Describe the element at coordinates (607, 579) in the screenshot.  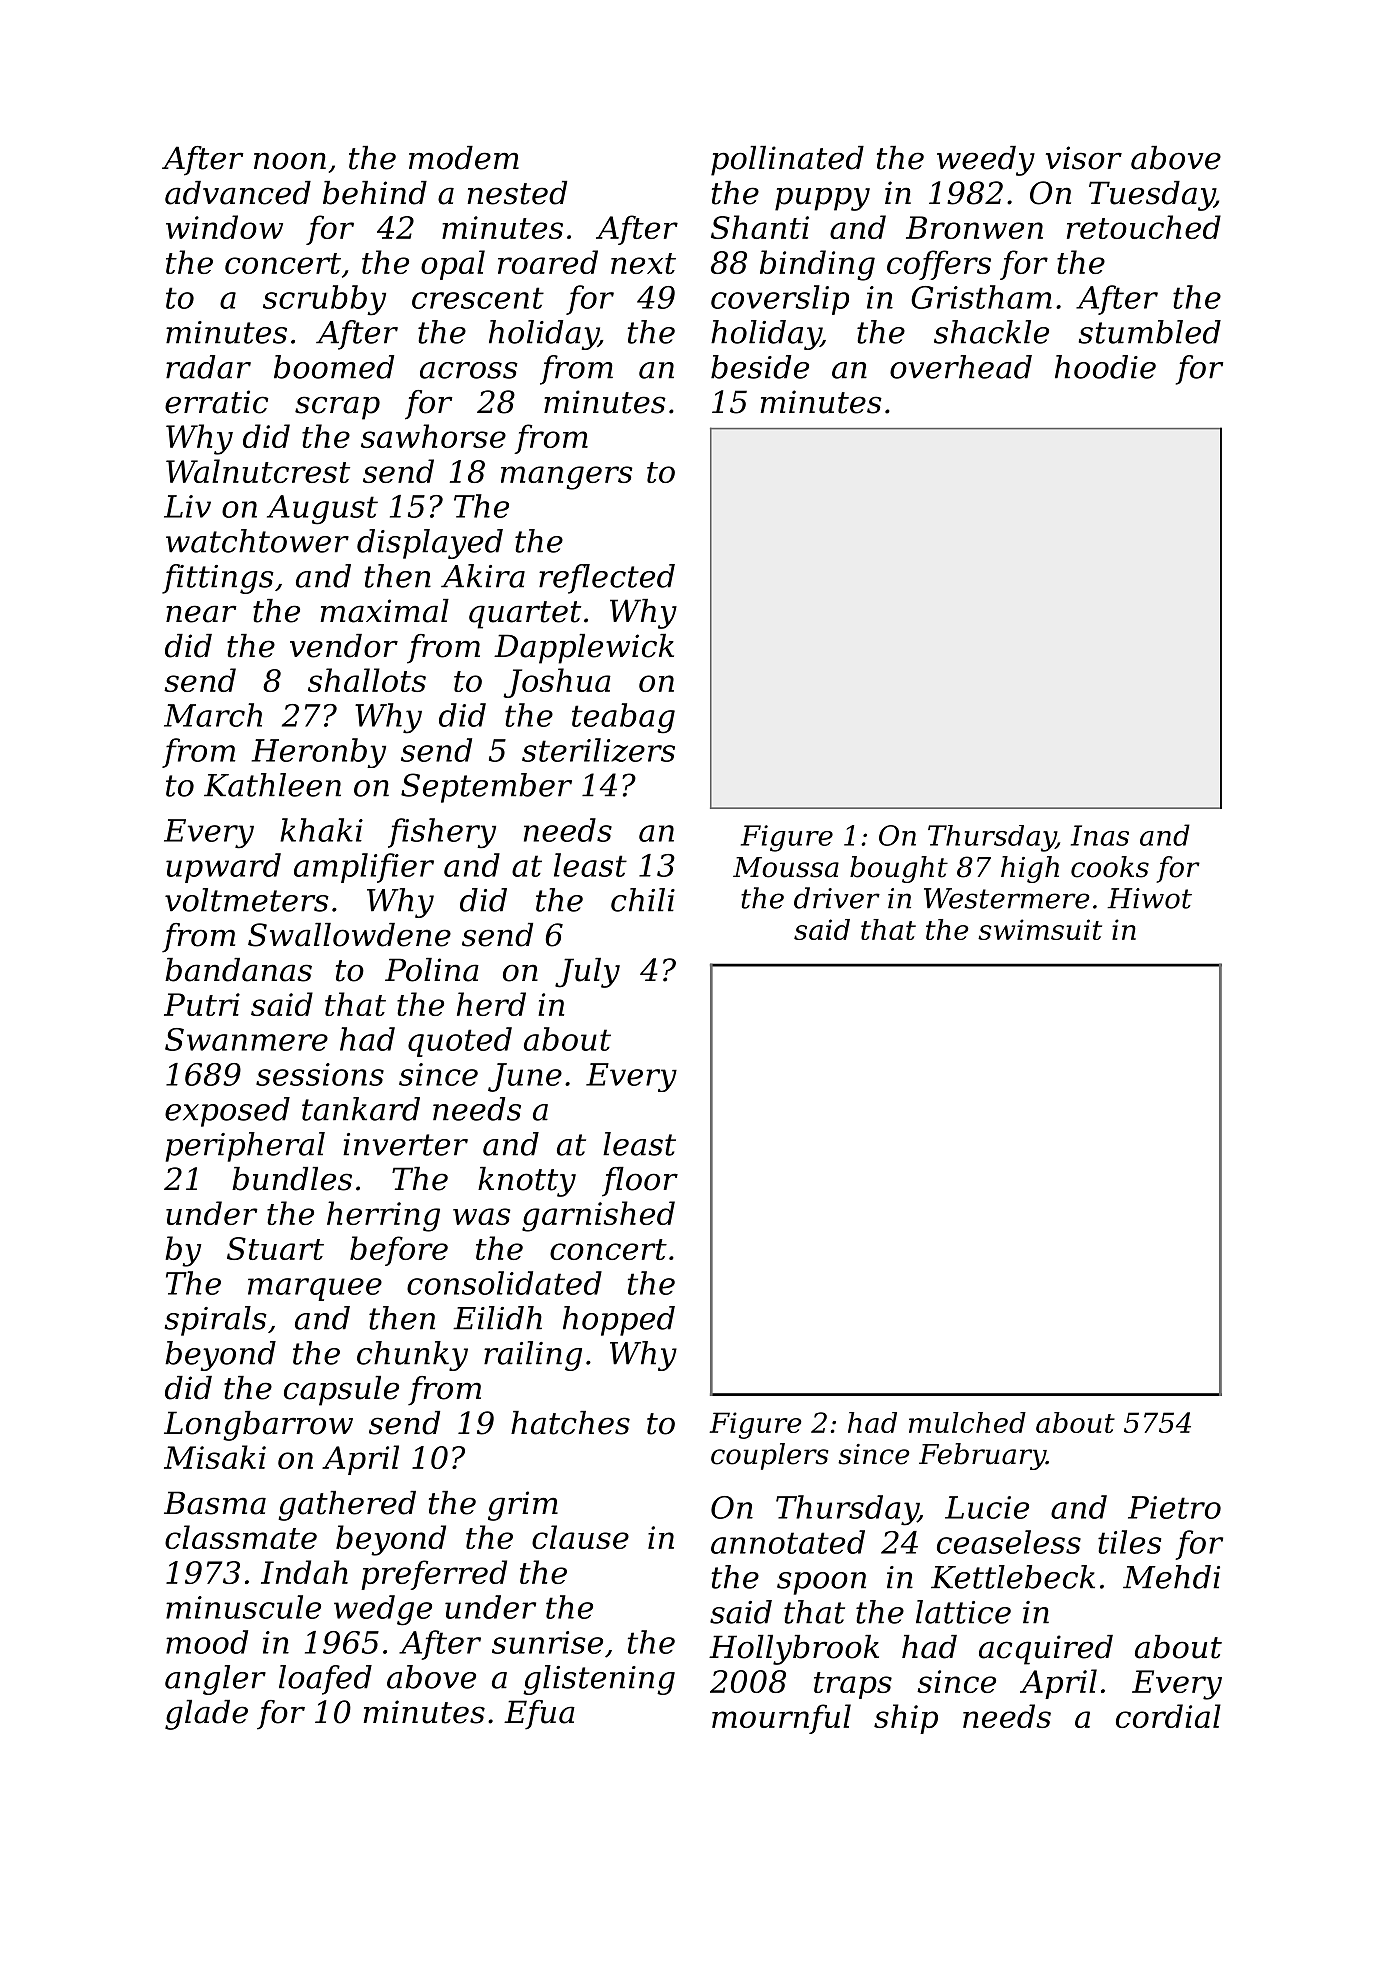
I see `reflected` at that location.
